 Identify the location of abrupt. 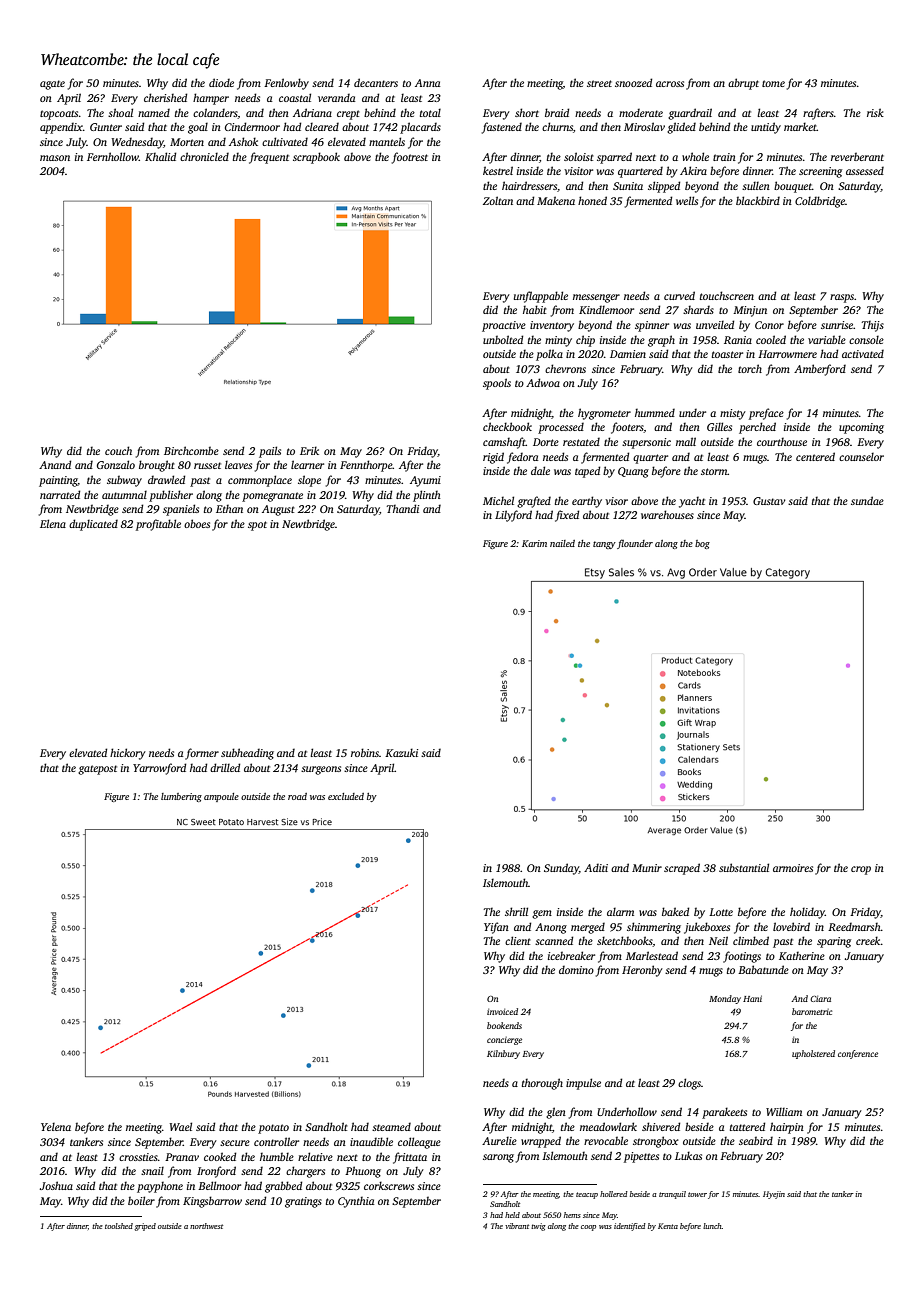
(743, 84).
